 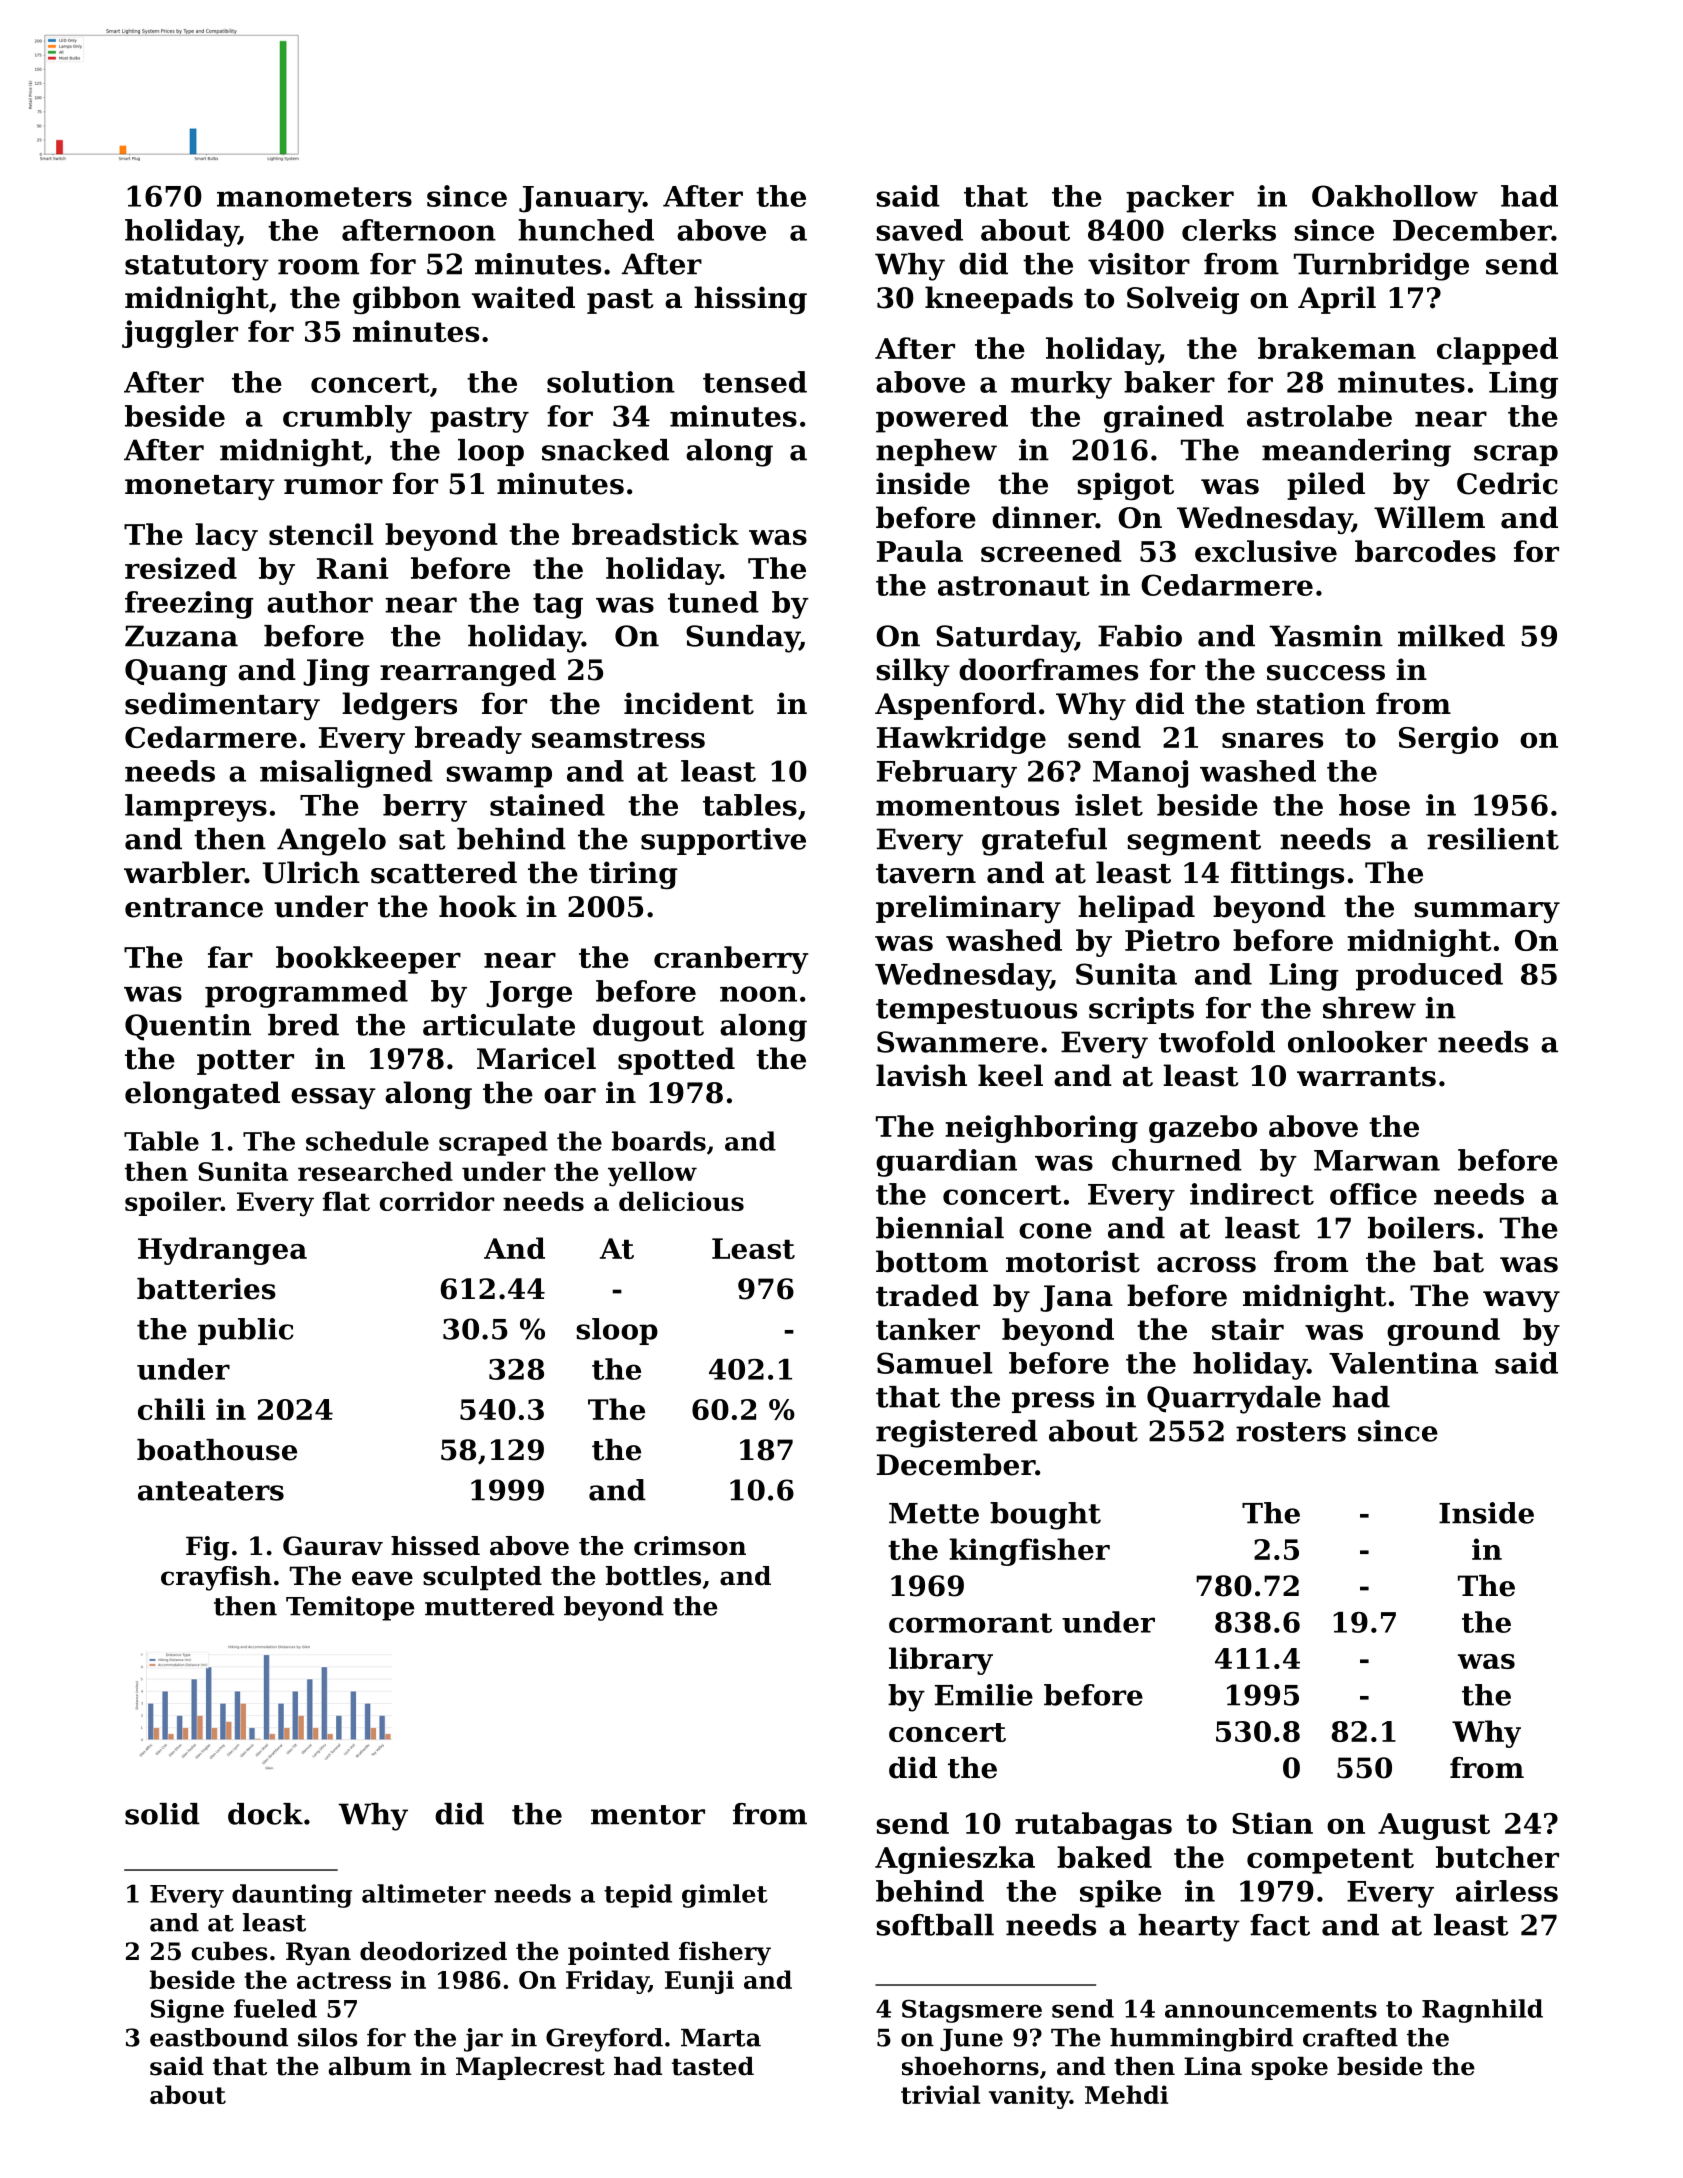 I want to click on crimson, so click(x=690, y=1546).
